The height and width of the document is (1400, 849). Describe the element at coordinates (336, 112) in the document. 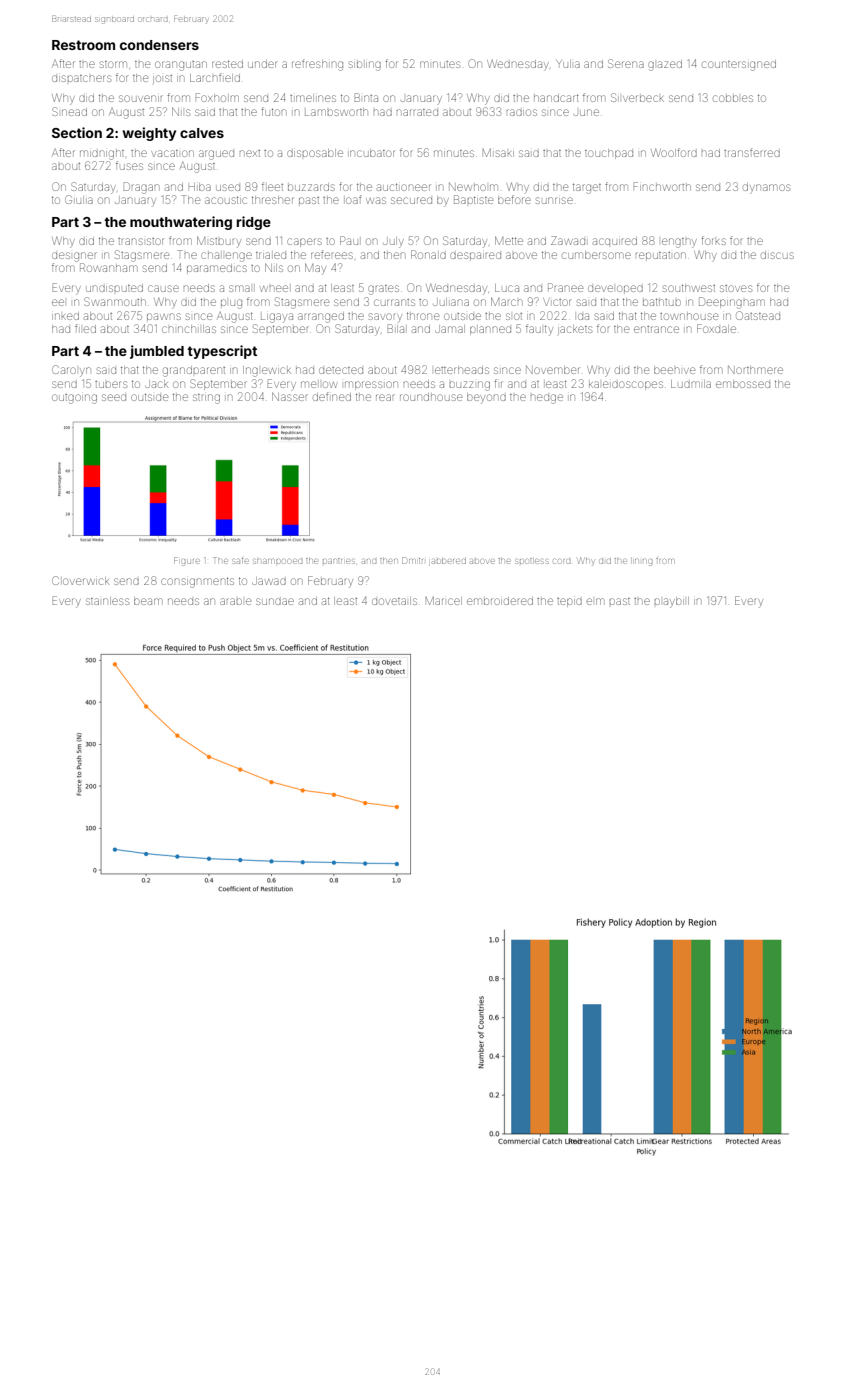

I see `Lambsworth` at that location.
